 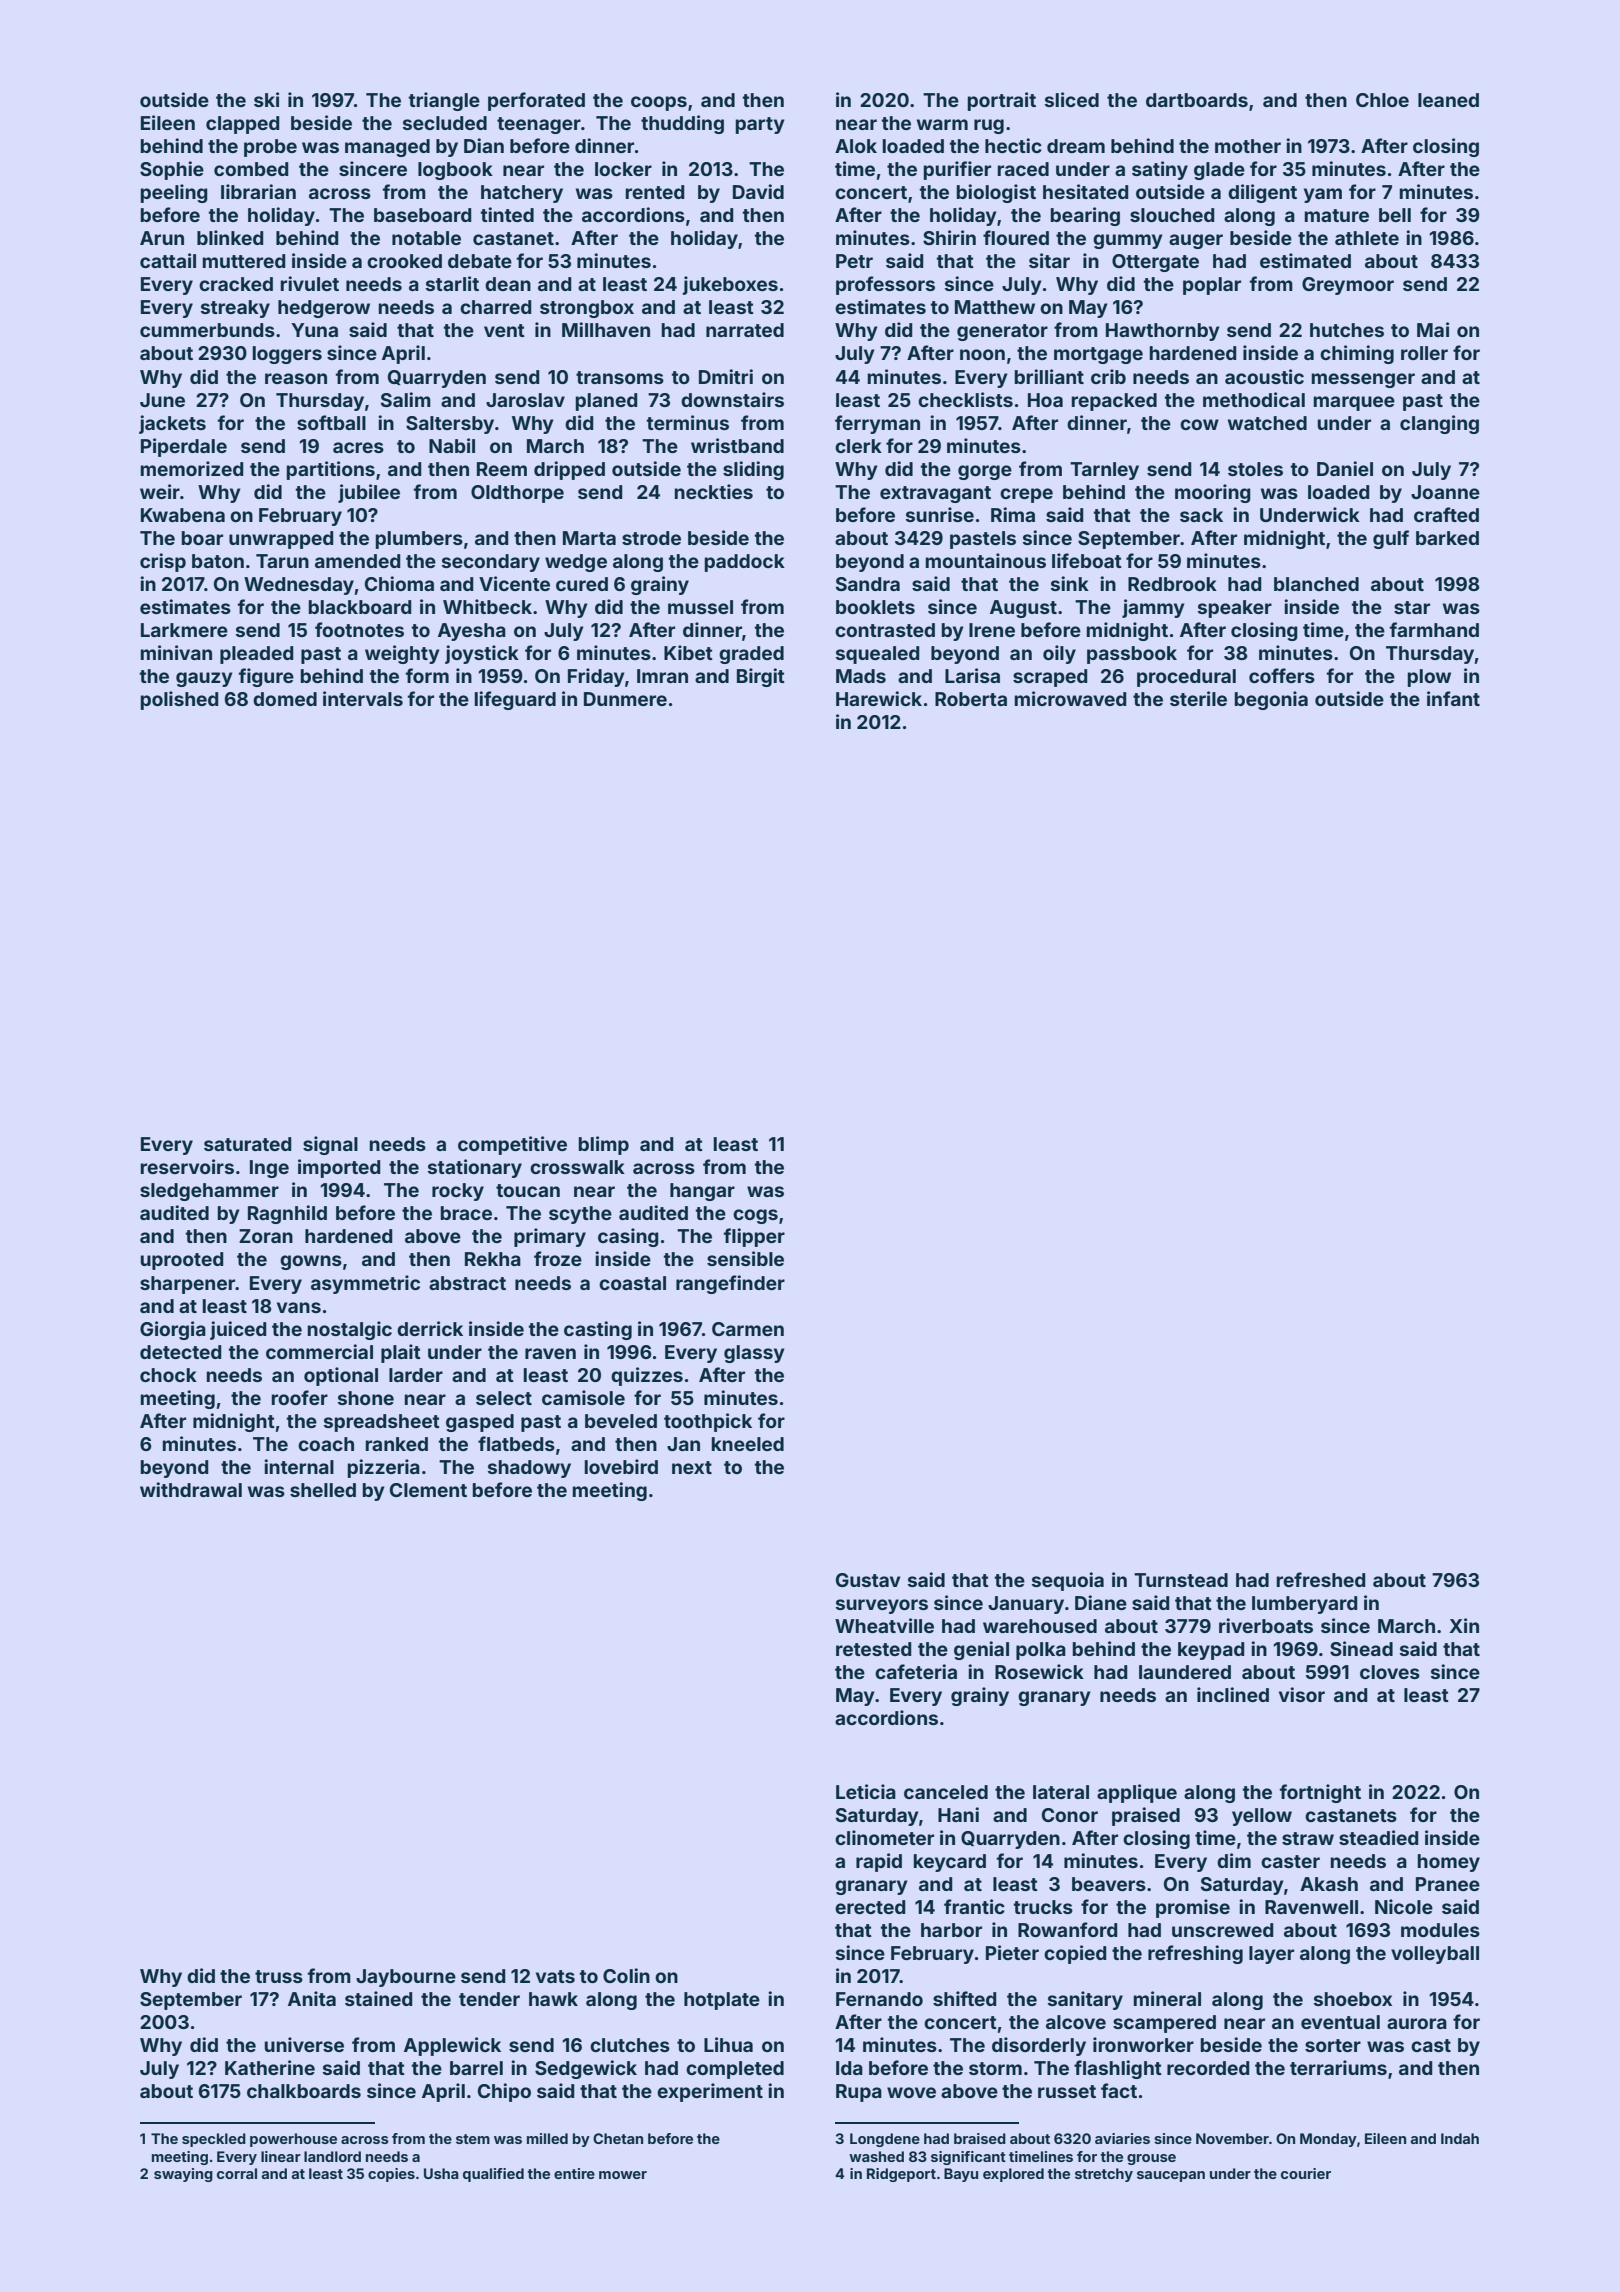 What do you see at coordinates (1233, 1694) in the screenshot?
I see `inclined` at bounding box center [1233, 1694].
